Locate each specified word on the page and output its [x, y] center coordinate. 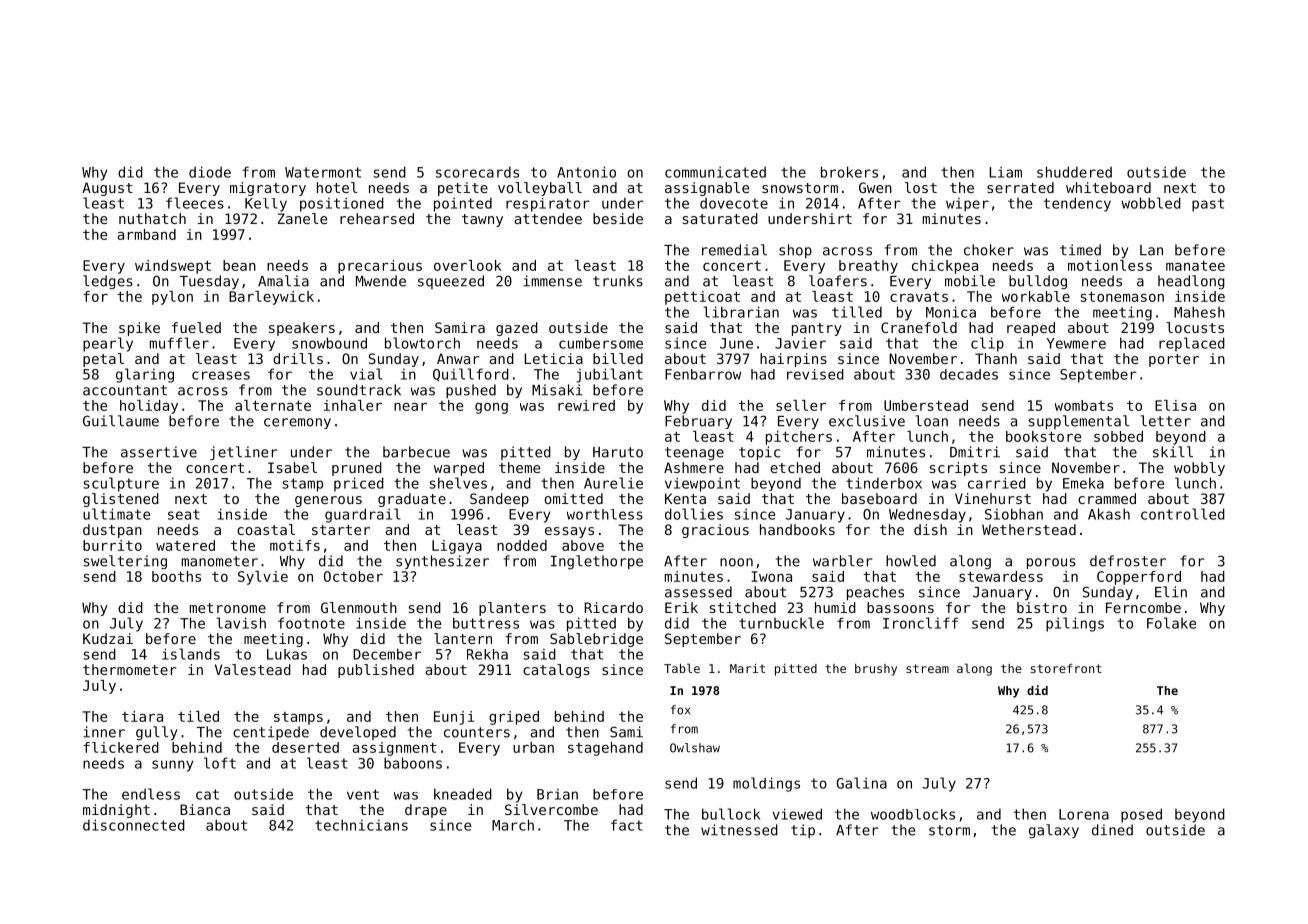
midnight [116, 811]
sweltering [125, 562]
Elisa [1175, 405]
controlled [1183, 514]
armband [146, 234]
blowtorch [422, 343]
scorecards [477, 172]
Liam [1005, 172]
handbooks [797, 529]
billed [618, 358]
